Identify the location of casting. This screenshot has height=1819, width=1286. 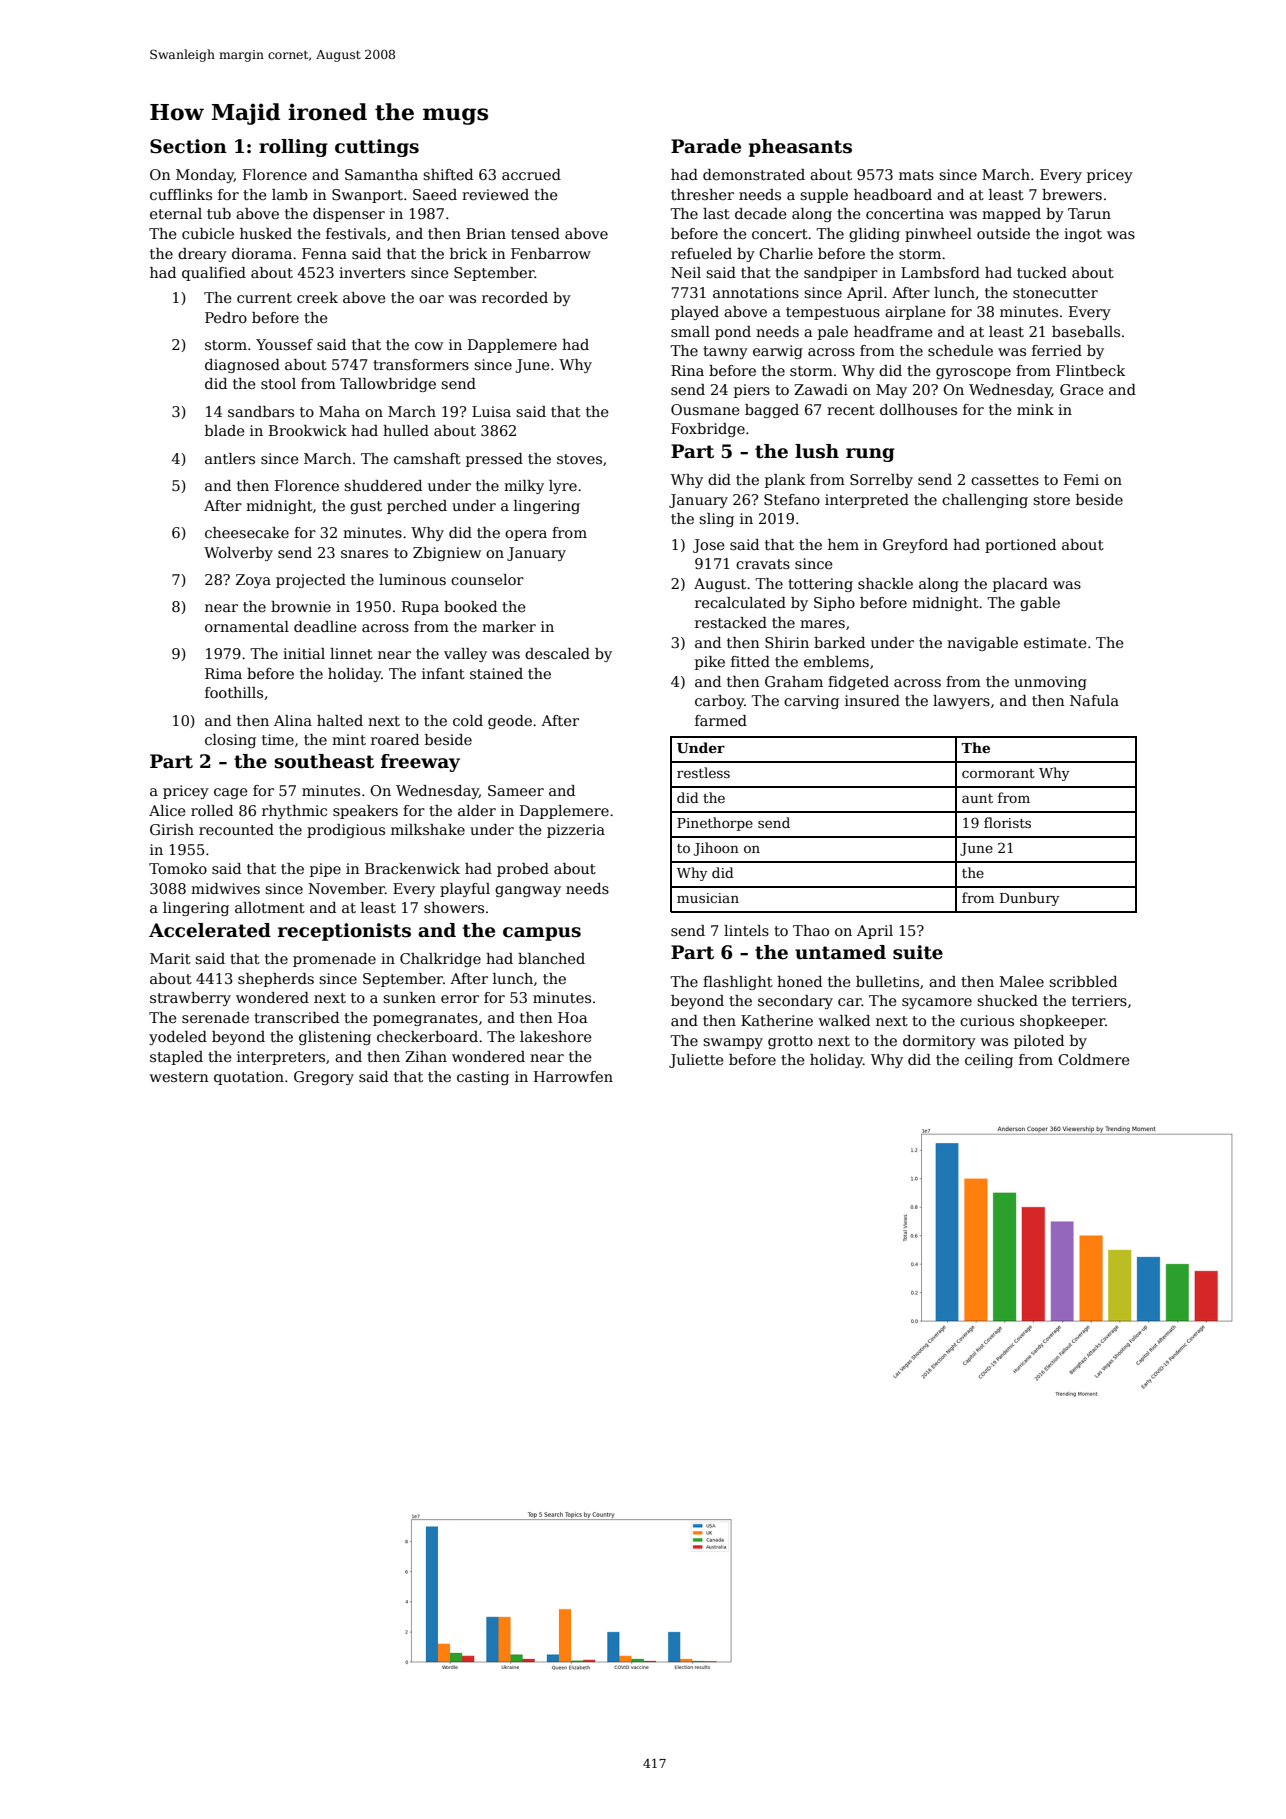
(483, 1078).
